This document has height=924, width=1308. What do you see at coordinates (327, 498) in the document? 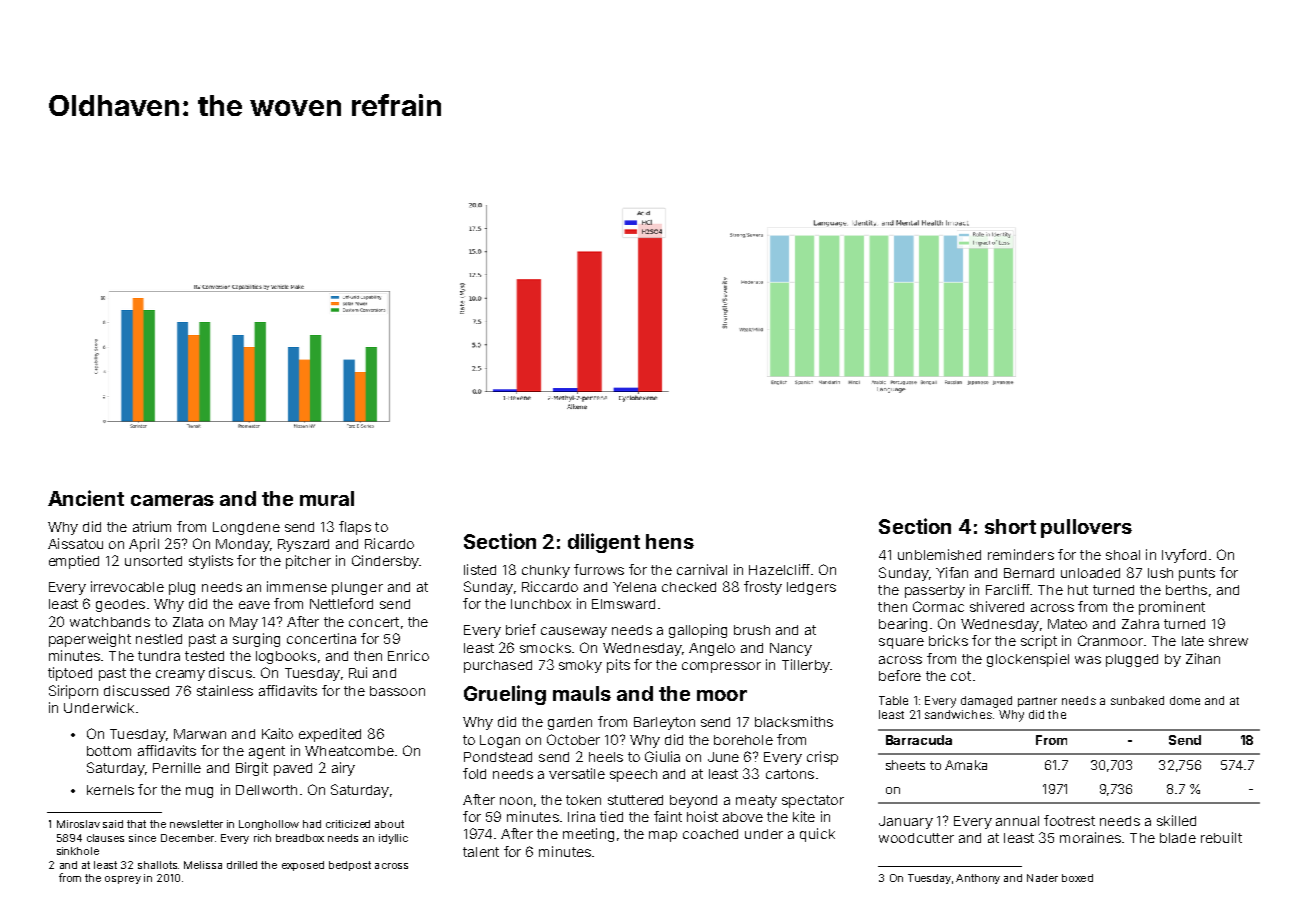
I see `mural` at bounding box center [327, 498].
